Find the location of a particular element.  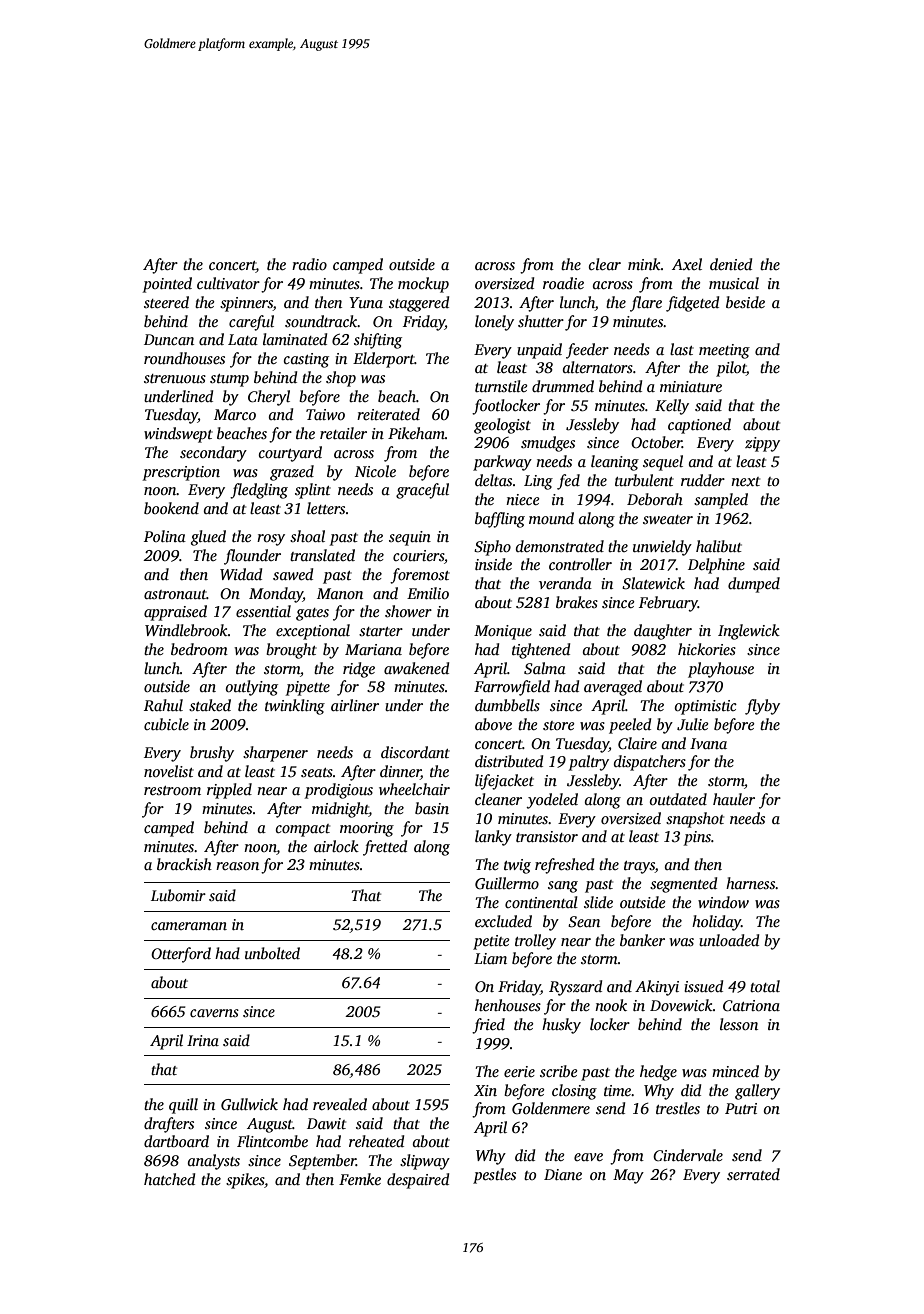

feeder is located at coordinates (587, 351).
